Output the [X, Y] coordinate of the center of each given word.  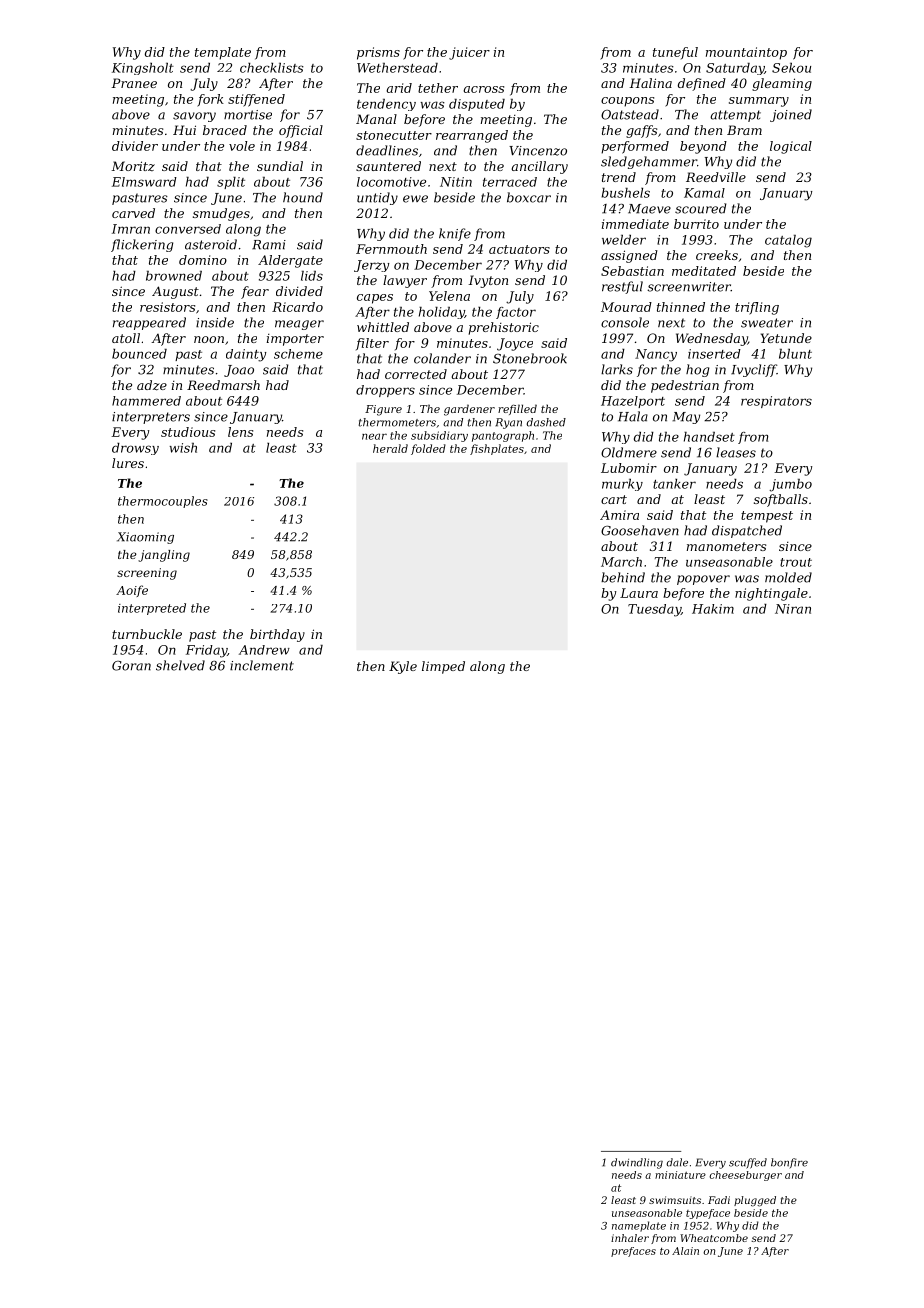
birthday [277, 635]
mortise [248, 115]
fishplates [497, 449]
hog [697, 370]
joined [791, 115]
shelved [180, 665]
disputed [477, 105]
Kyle [403, 667]
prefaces [633, 1252]
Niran [793, 609]
